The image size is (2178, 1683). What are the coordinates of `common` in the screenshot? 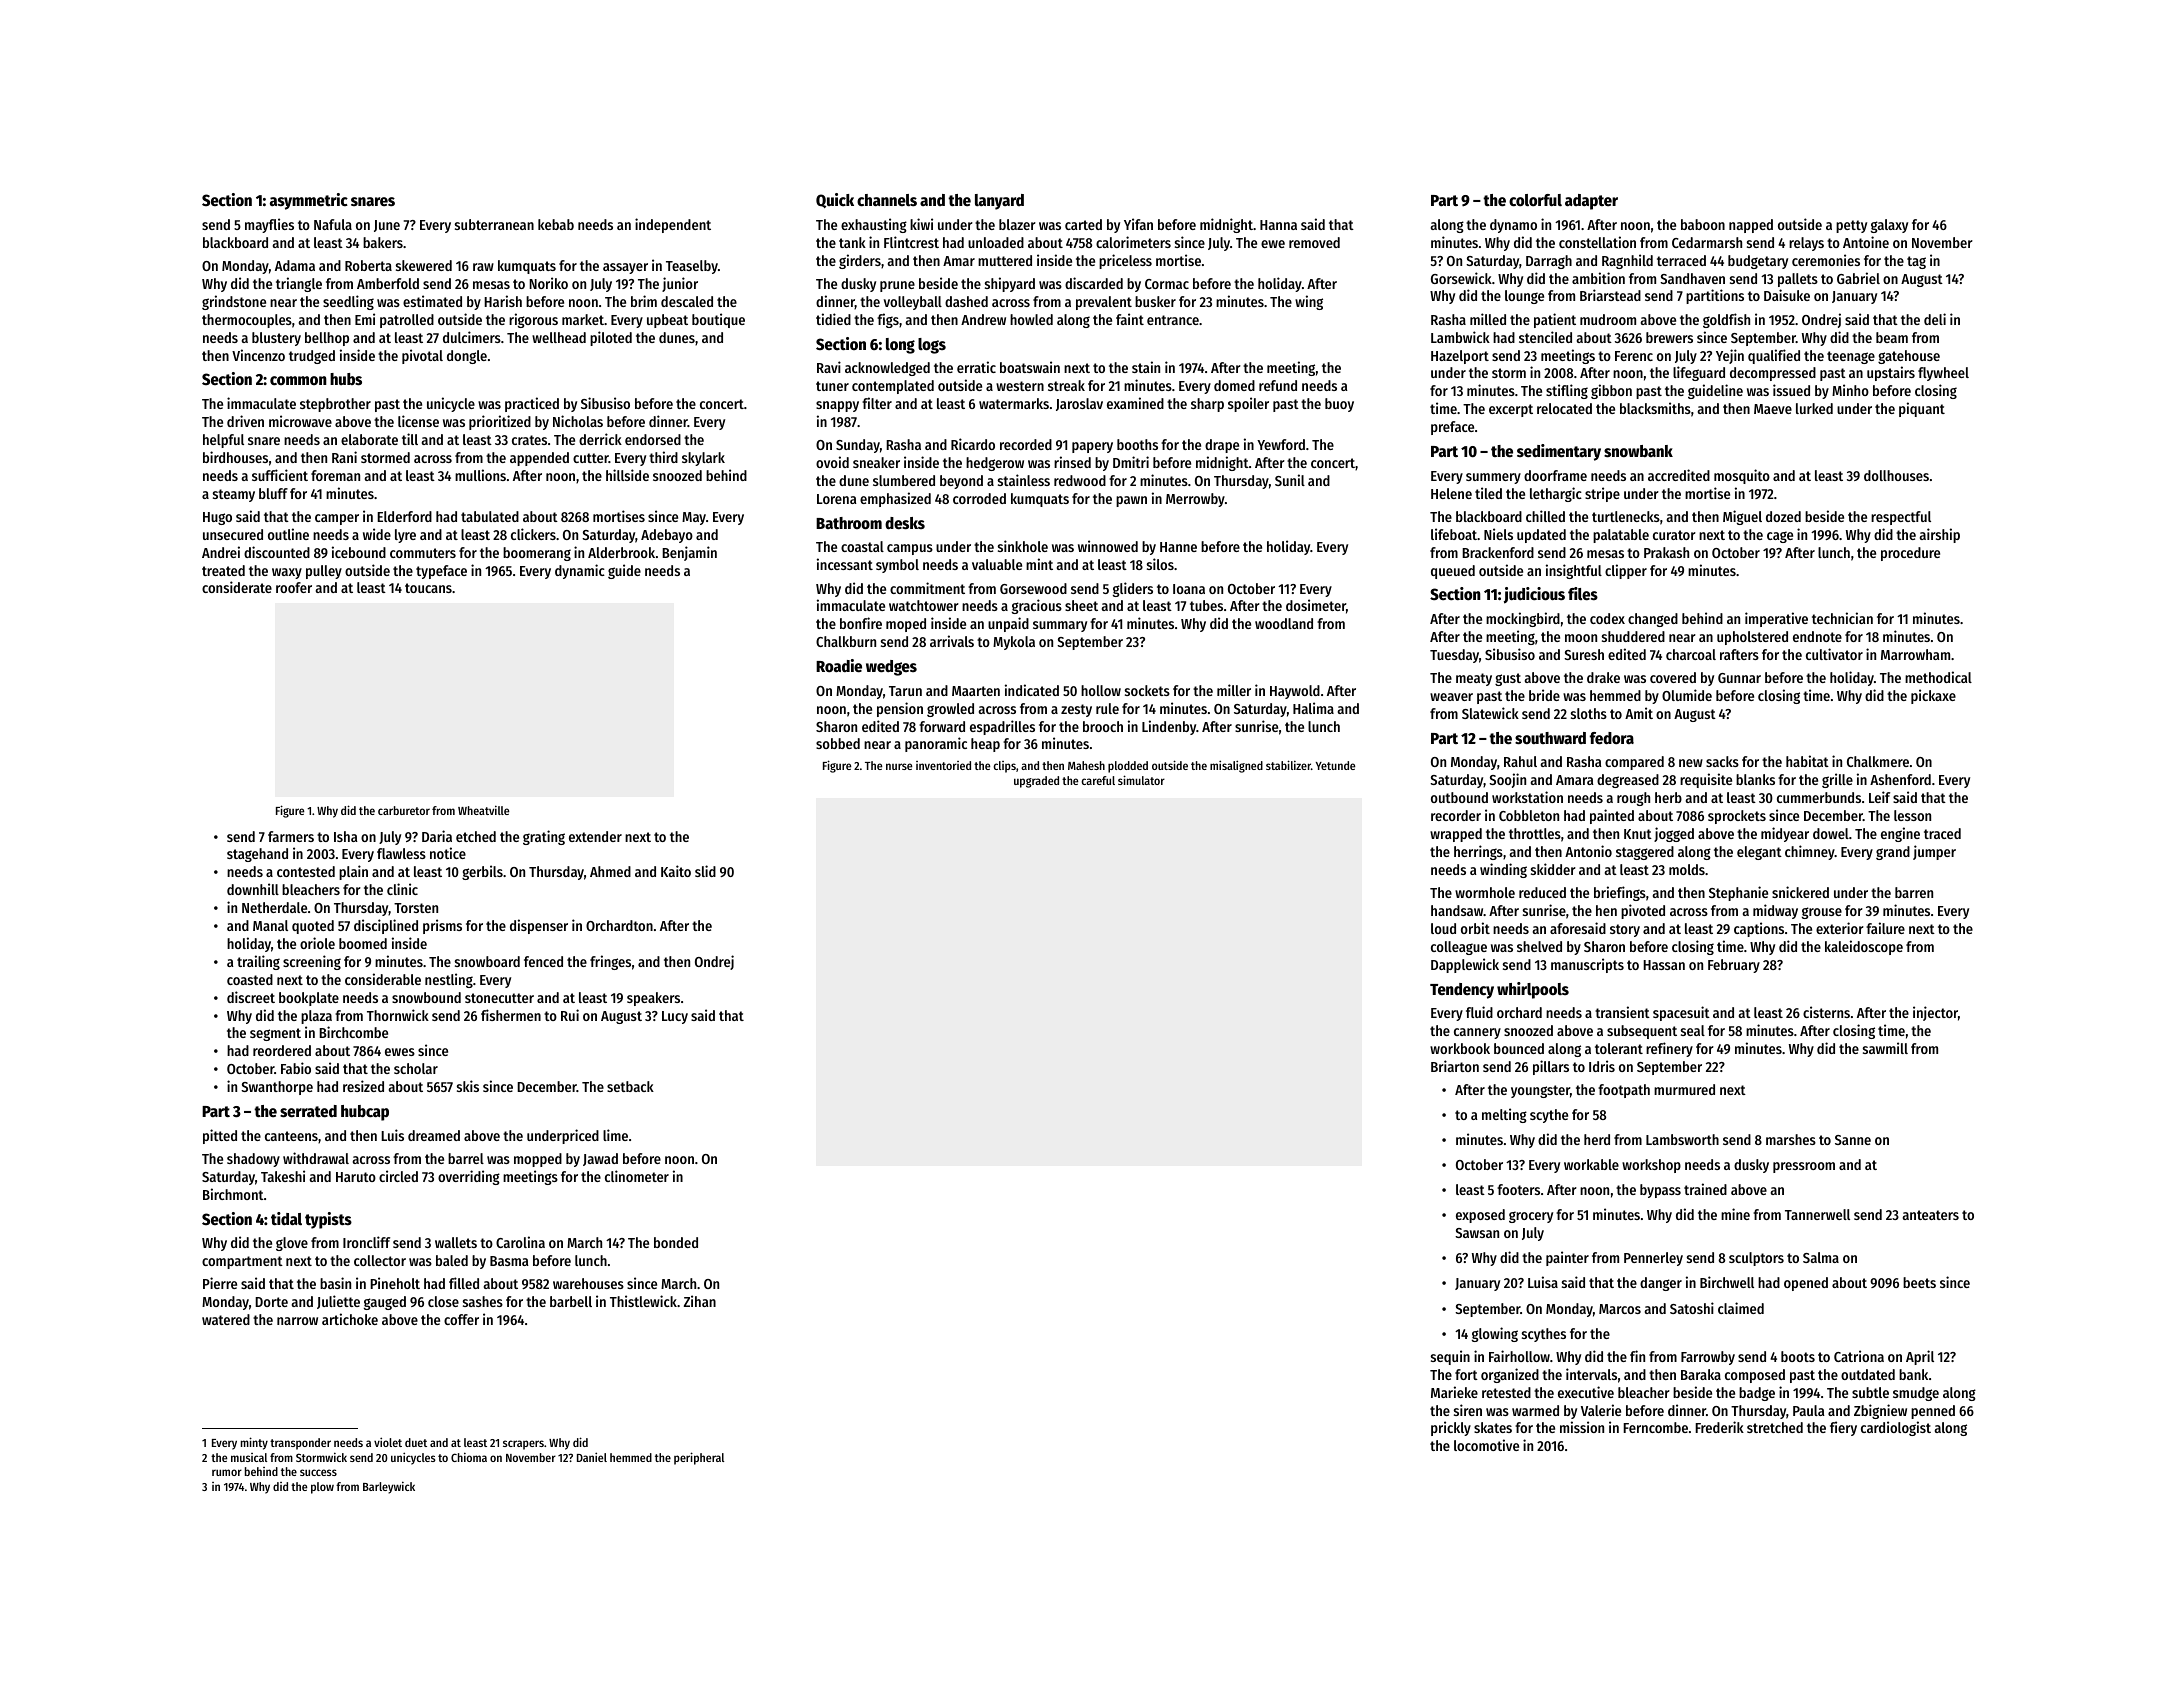 It's located at (298, 381).
